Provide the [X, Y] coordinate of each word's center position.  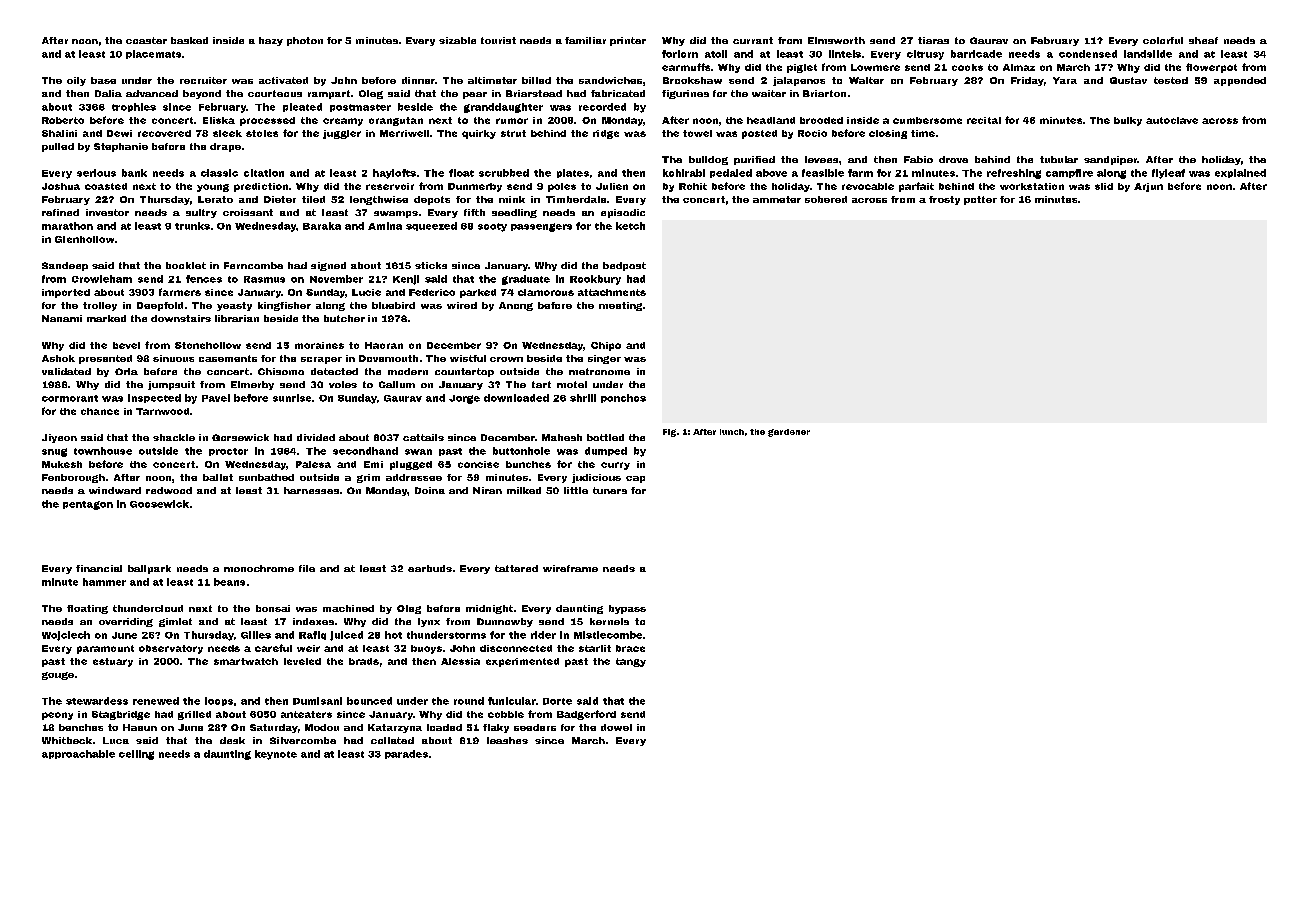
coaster [146, 40]
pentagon [88, 505]
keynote [276, 755]
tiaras [933, 40]
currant [753, 40]
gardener [789, 433]
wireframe [570, 568]
